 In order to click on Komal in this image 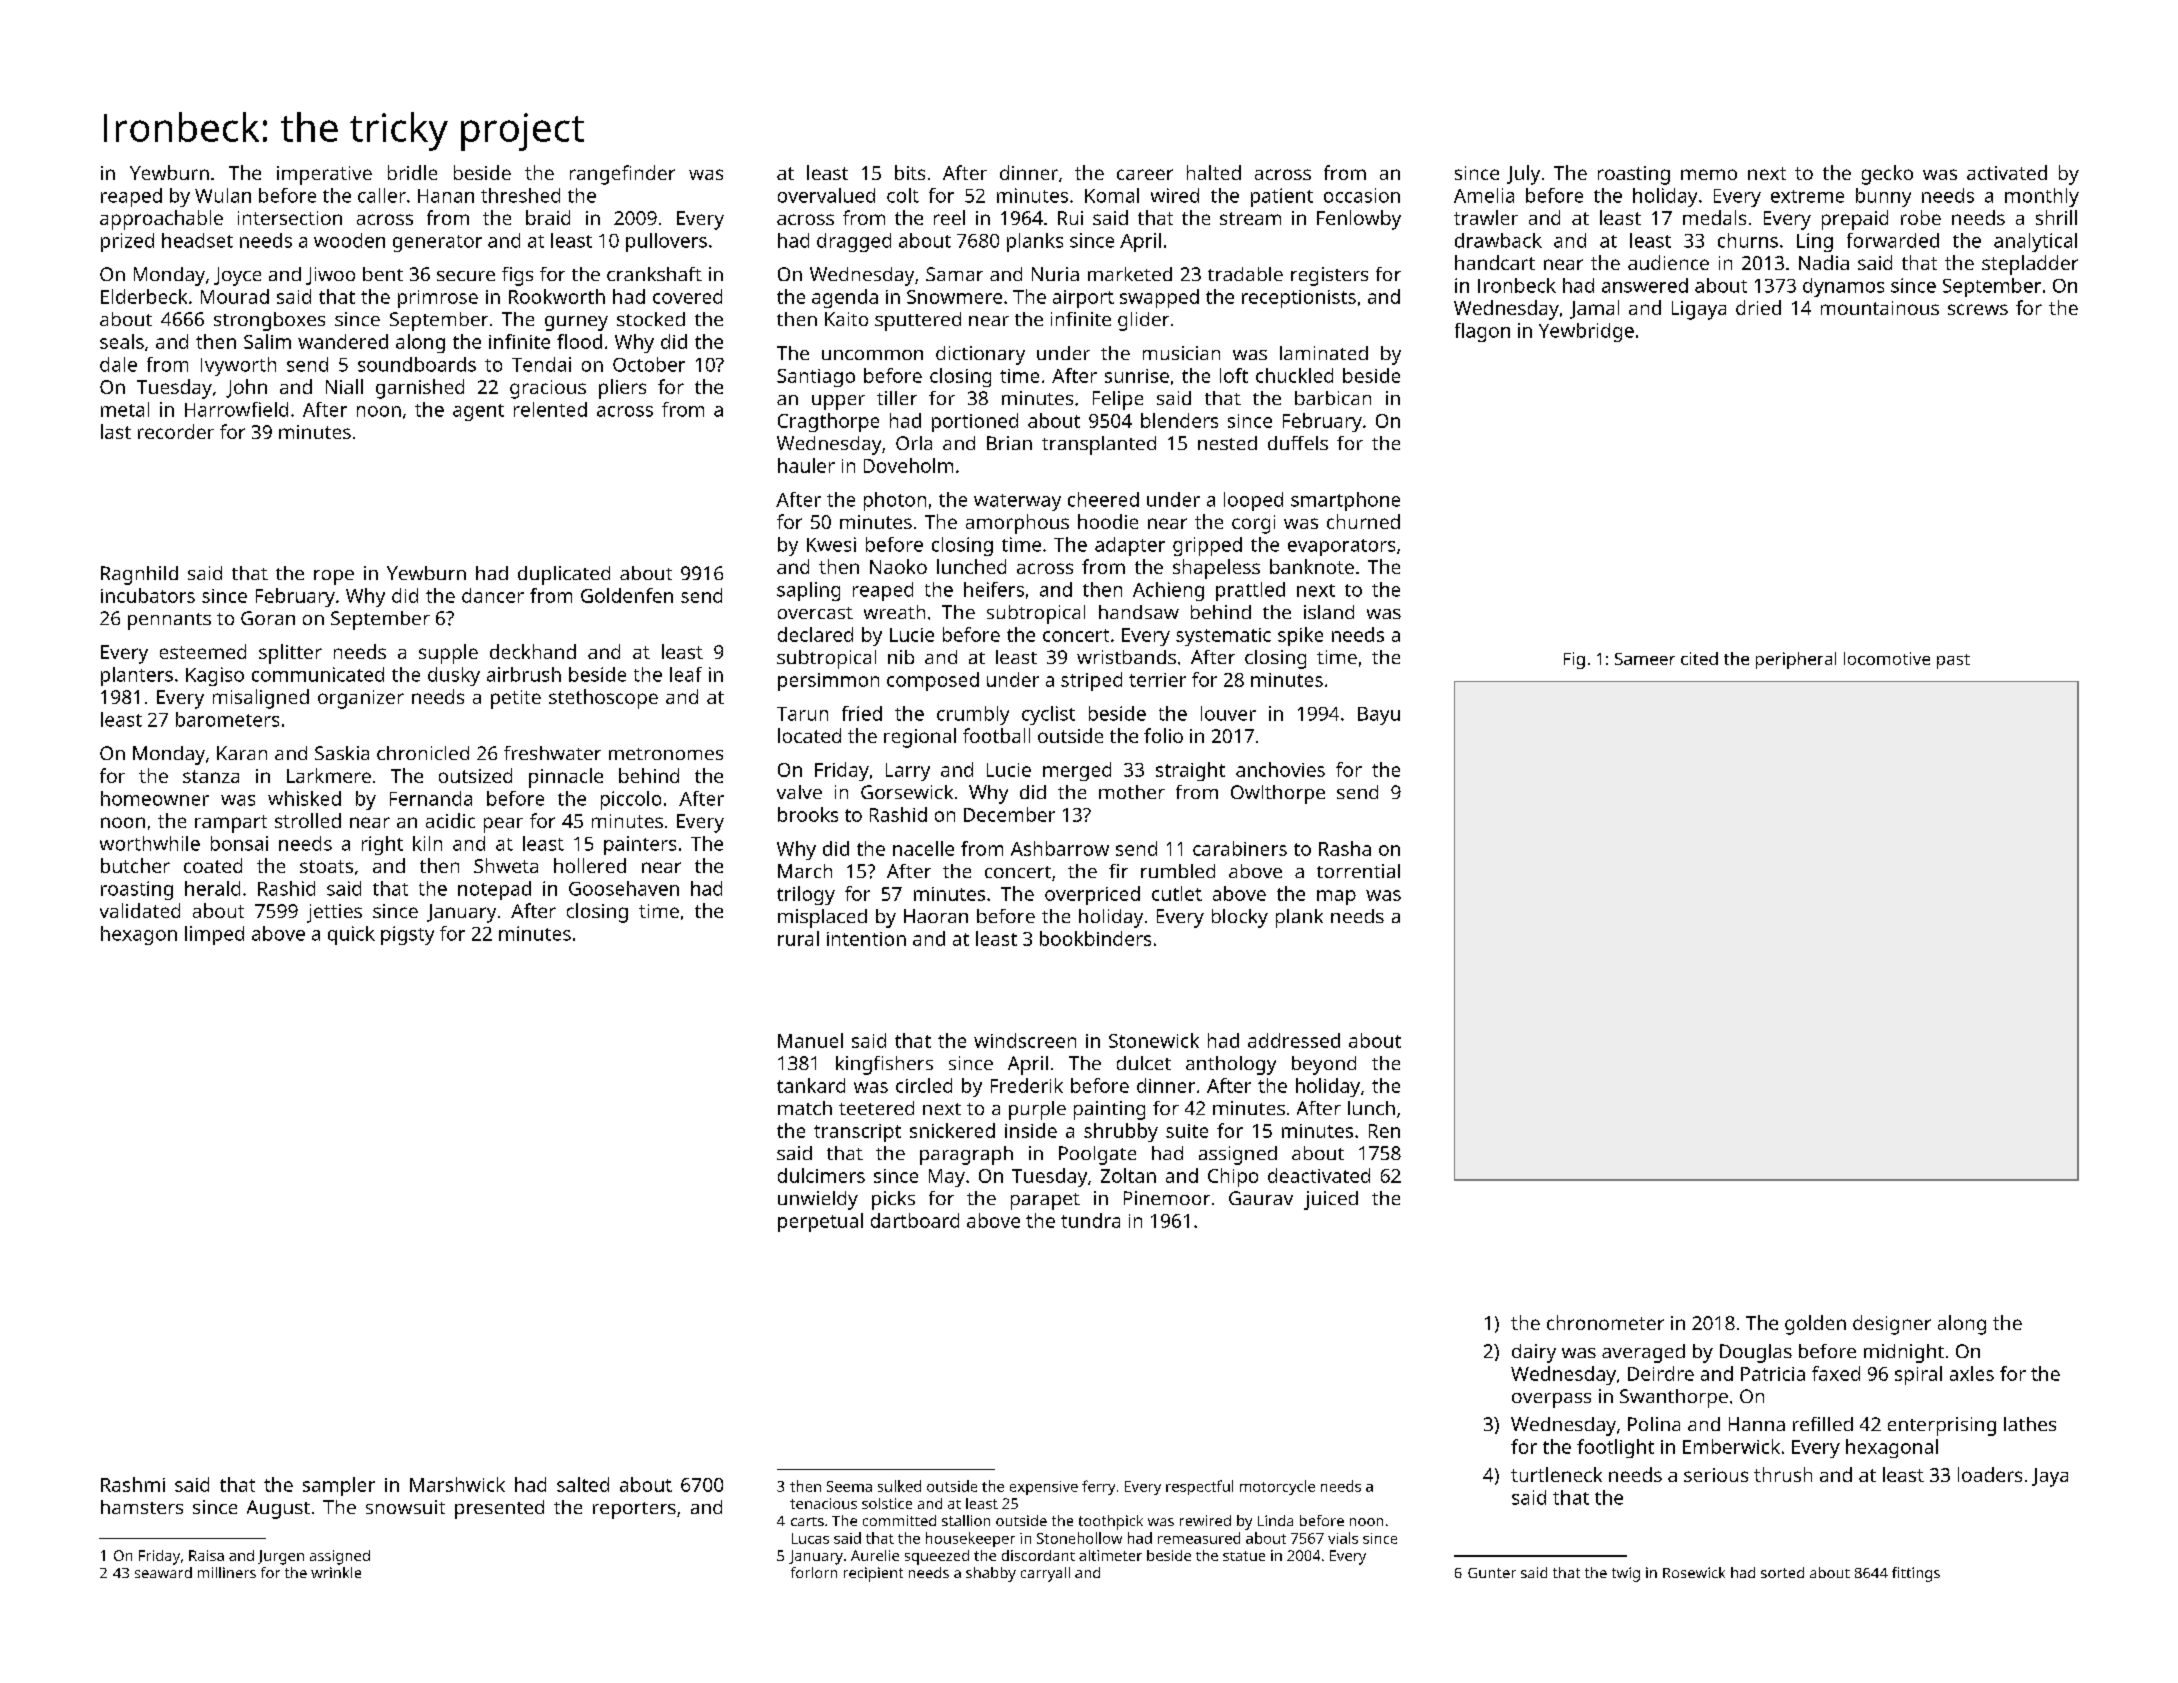, I will do `click(1112, 195)`.
